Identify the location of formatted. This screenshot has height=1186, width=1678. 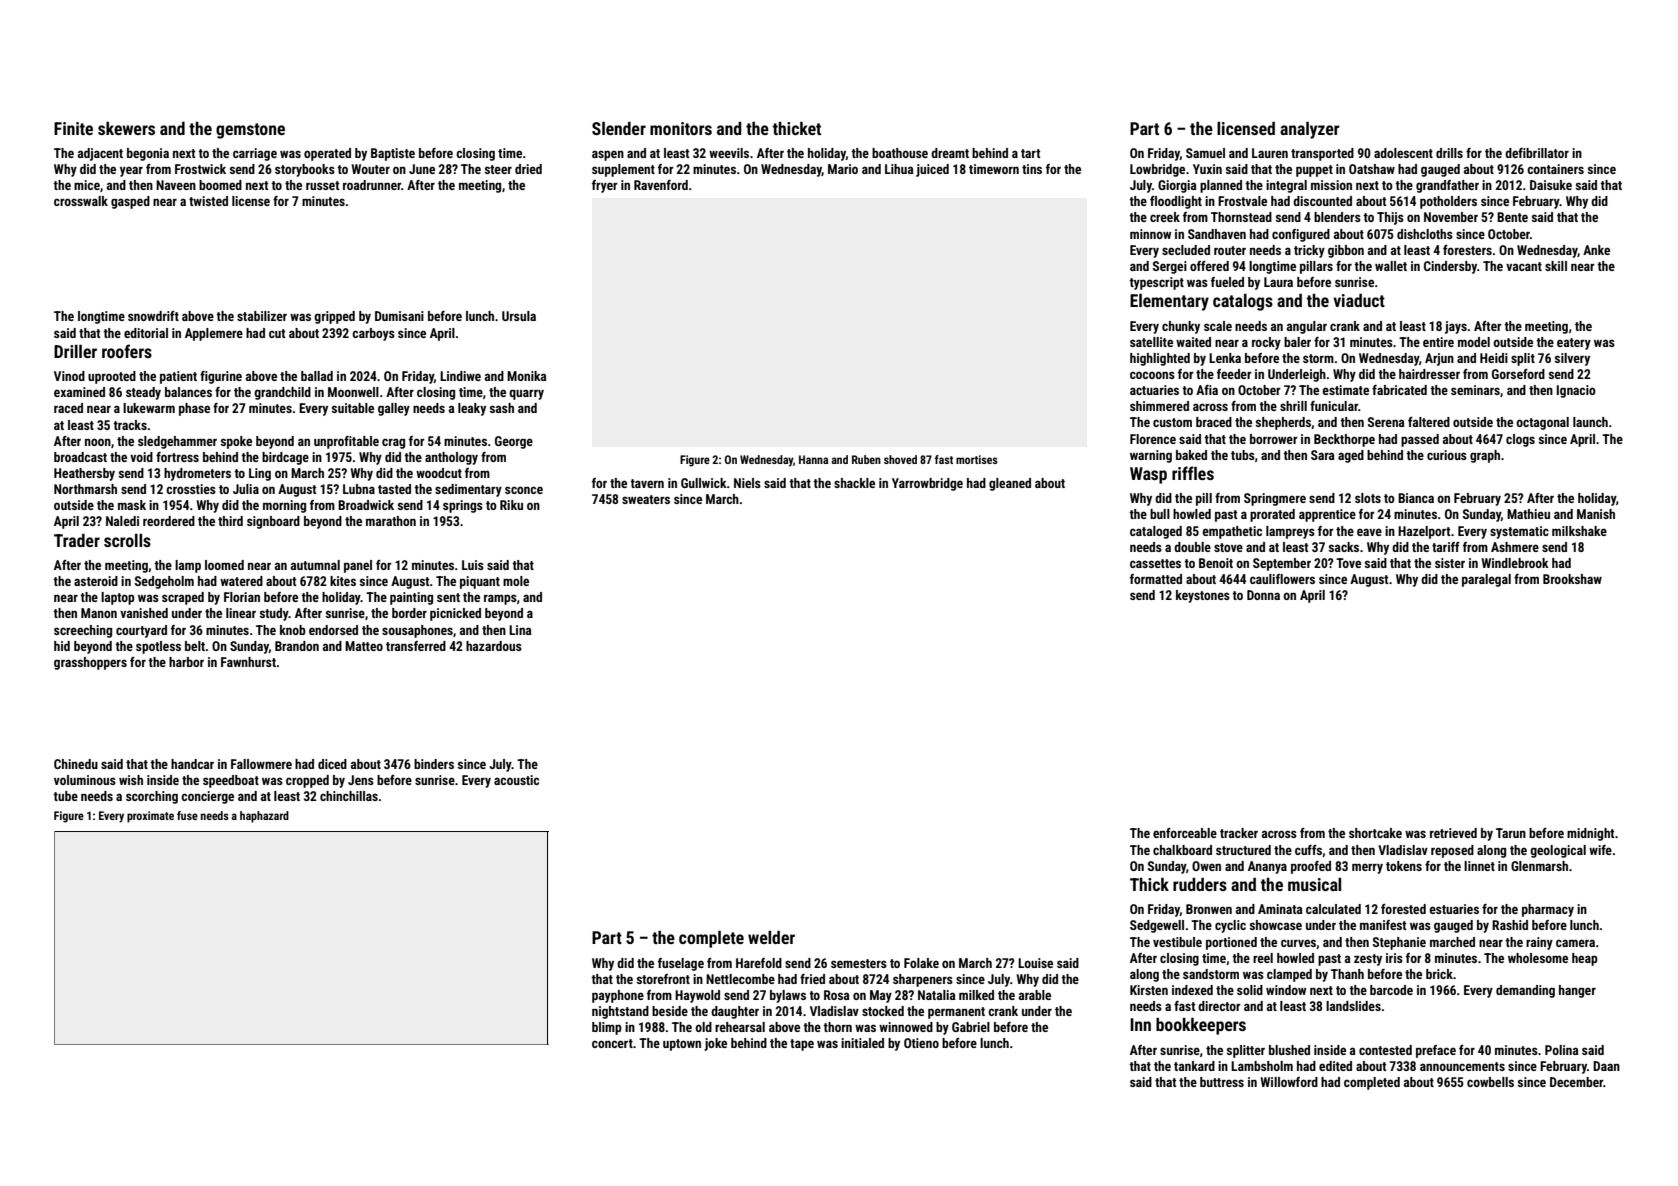
(1156, 579).
